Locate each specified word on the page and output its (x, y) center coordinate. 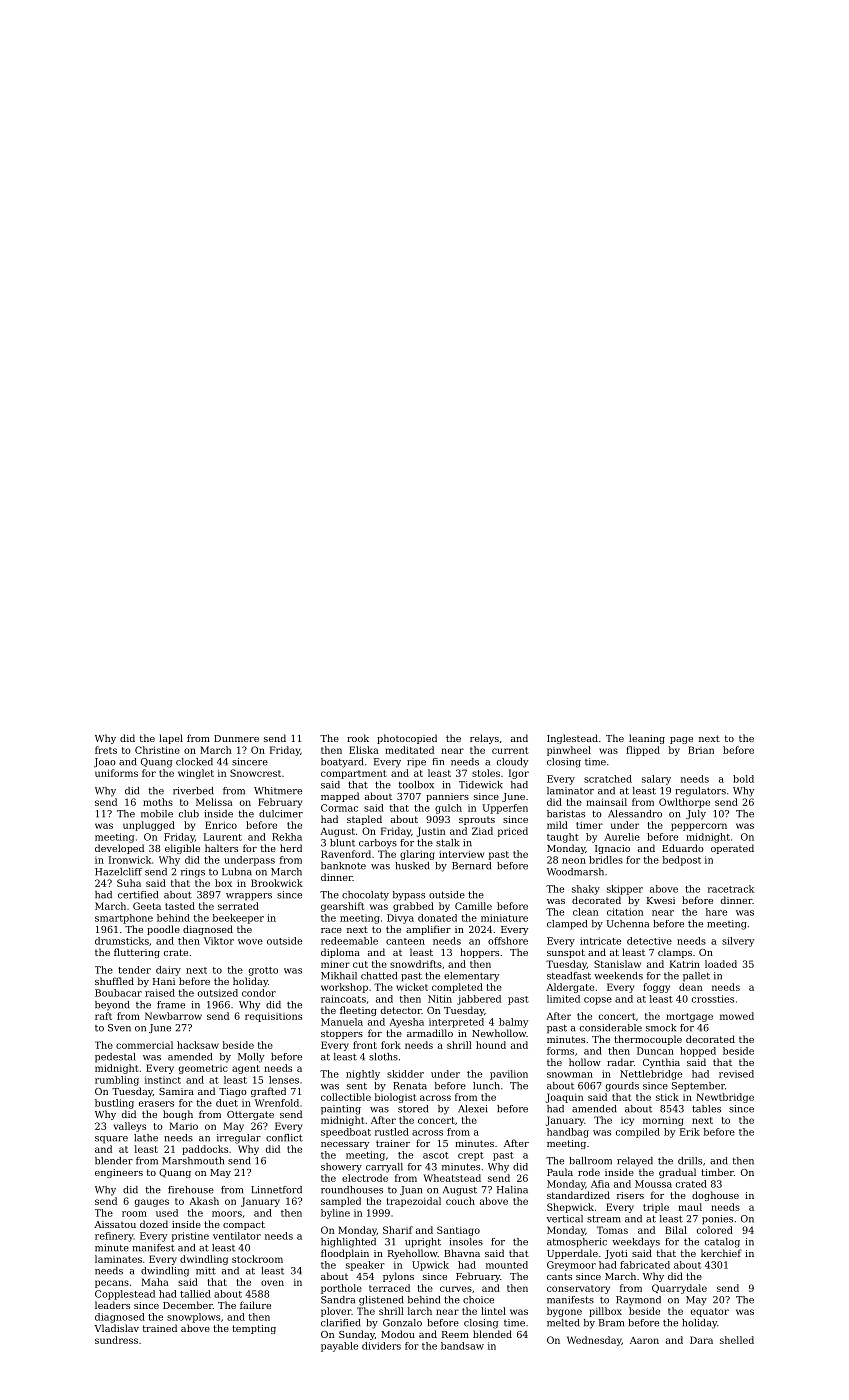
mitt (206, 1271)
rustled (392, 1132)
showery (341, 1168)
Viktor (219, 941)
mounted (507, 1265)
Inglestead (572, 739)
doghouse (715, 1196)
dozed (154, 1224)
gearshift (342, 907)
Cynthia (661, 1063)
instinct (163, 1080)
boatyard (342, 763)
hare (716, 912)
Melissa (214, 802)
